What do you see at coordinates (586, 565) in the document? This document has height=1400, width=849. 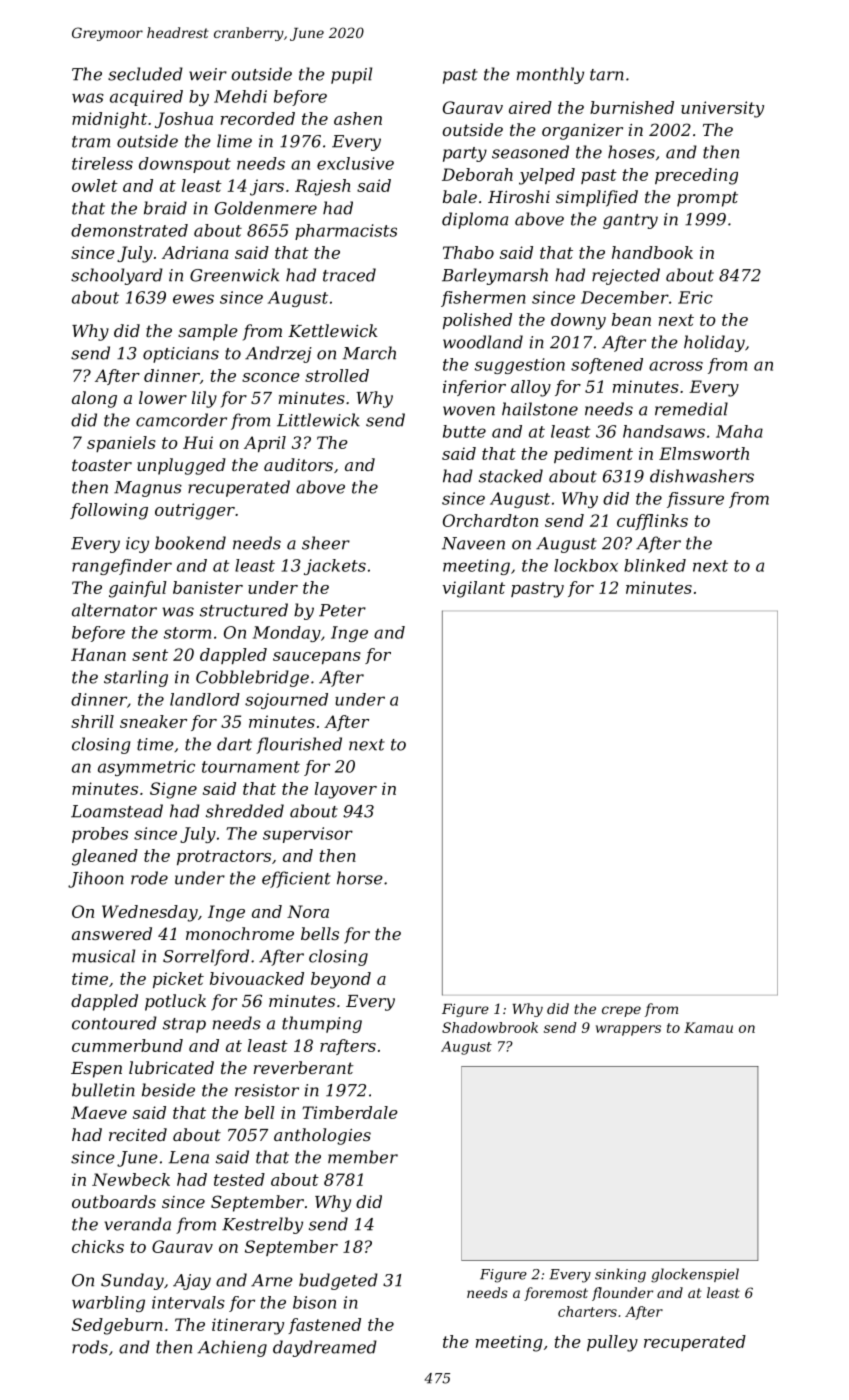 I see `lockbox` at bounding box center [586, 565].
